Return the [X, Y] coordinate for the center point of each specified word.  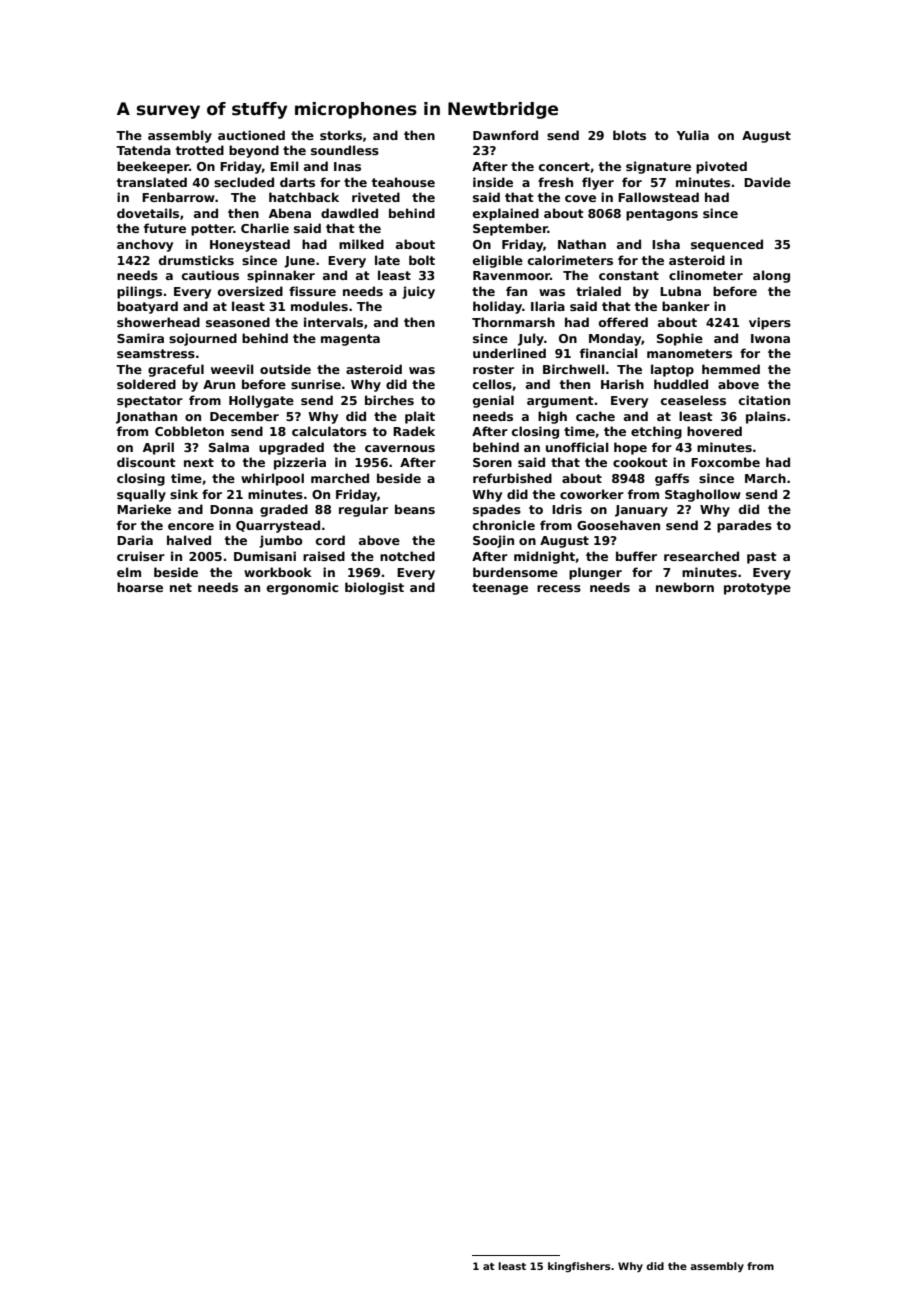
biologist [374, 588]
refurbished [512, 478]
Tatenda [143, 150]
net [181, 587]
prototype [757, 589]
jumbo [281, 541]
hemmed [731, 369]
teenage [500, 589]
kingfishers [579, 1267]
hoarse [140, 587]
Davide [767, 182]
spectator [150, 402]
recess [559, 588]
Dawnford [505, 135]
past [762, 558]
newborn [685, 587]
